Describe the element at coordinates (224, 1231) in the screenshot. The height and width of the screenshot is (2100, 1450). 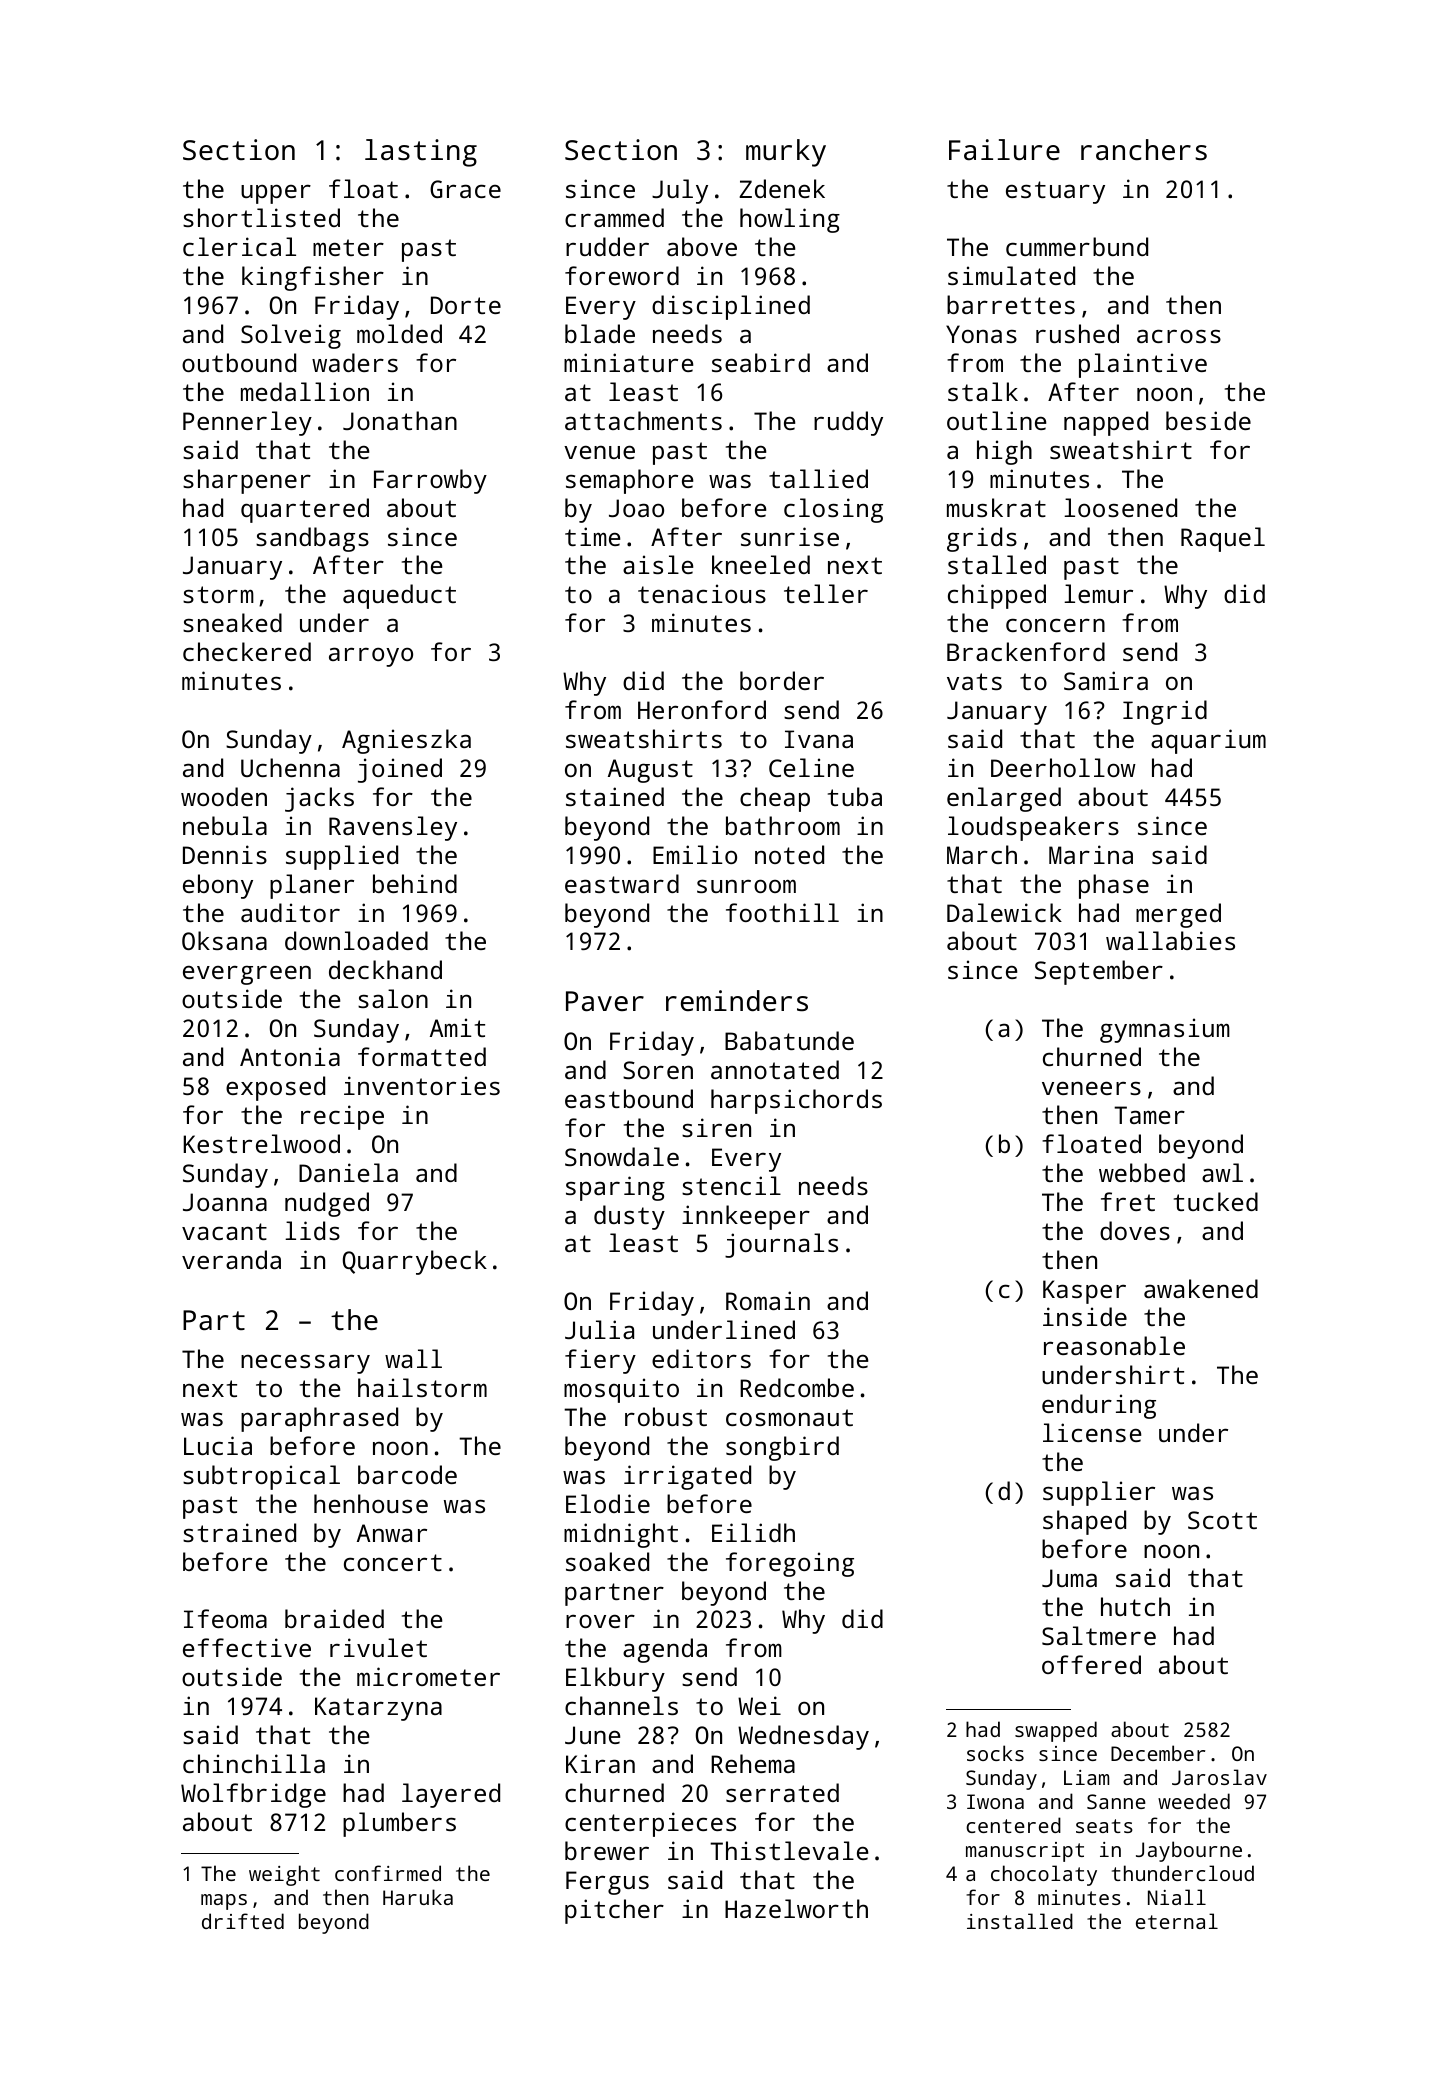
I see `vacant` at that location.
